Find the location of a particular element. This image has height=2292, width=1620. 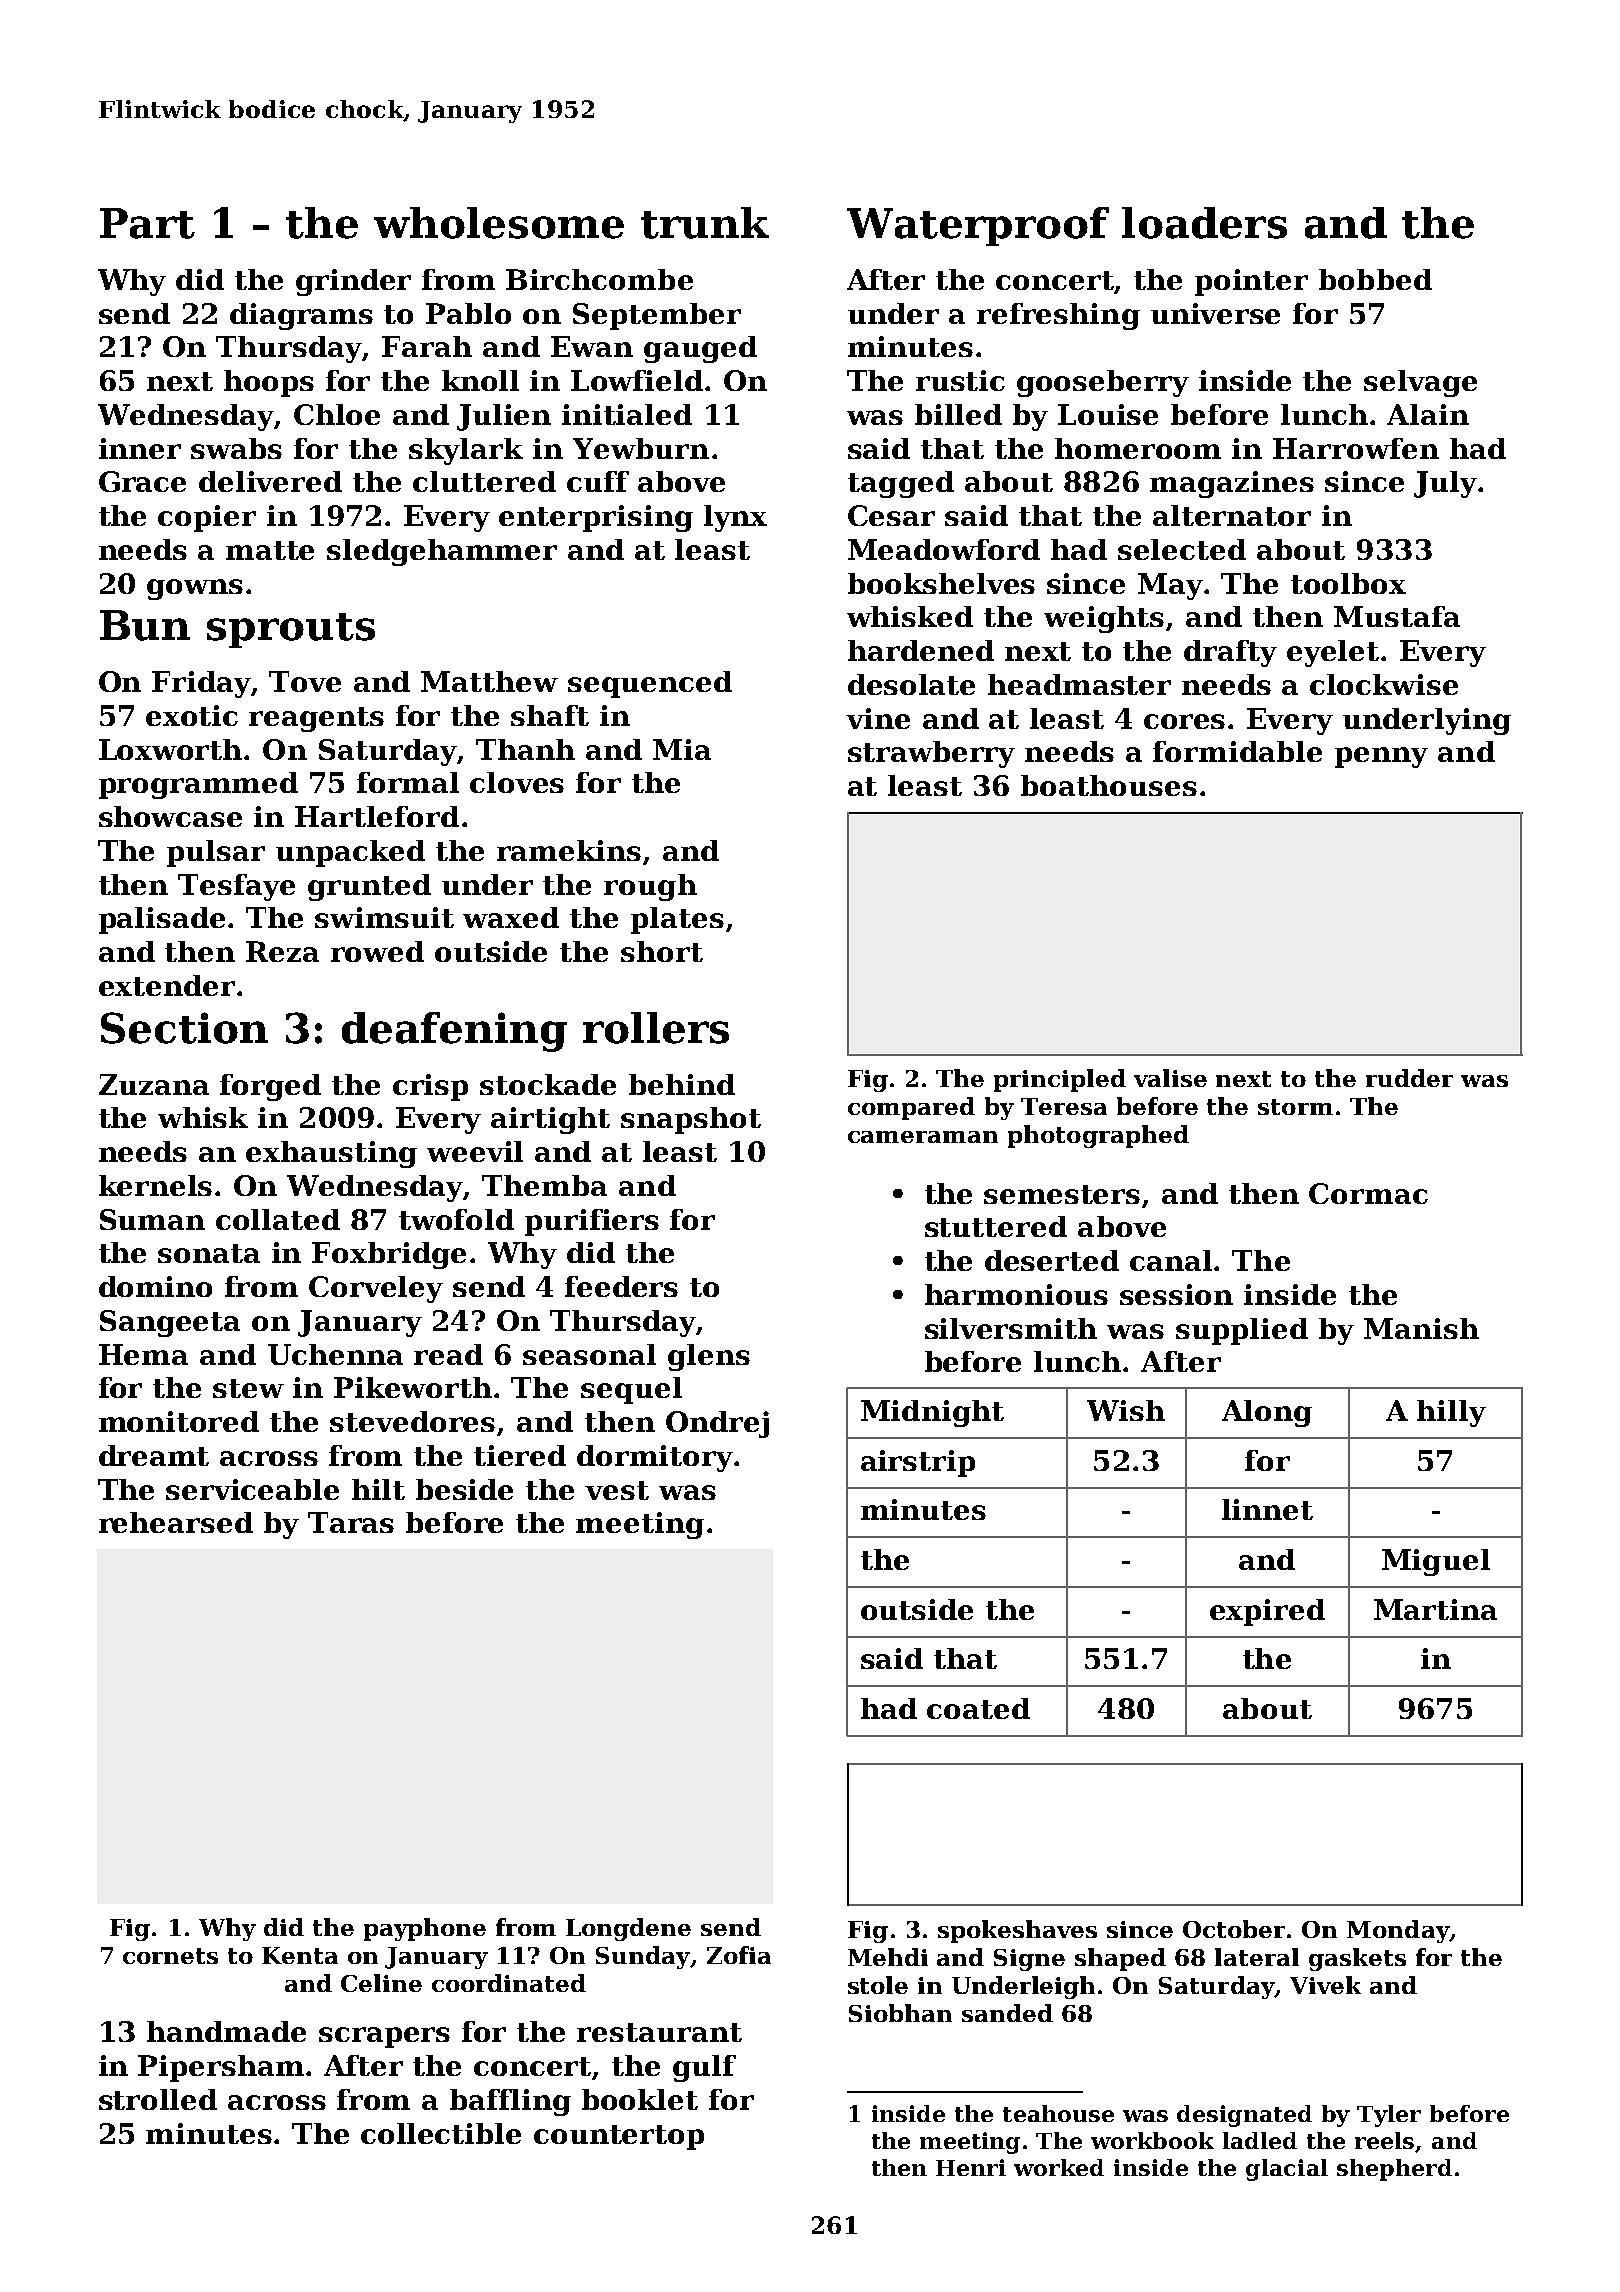

magazines is located at coordinates (1232, 484).
